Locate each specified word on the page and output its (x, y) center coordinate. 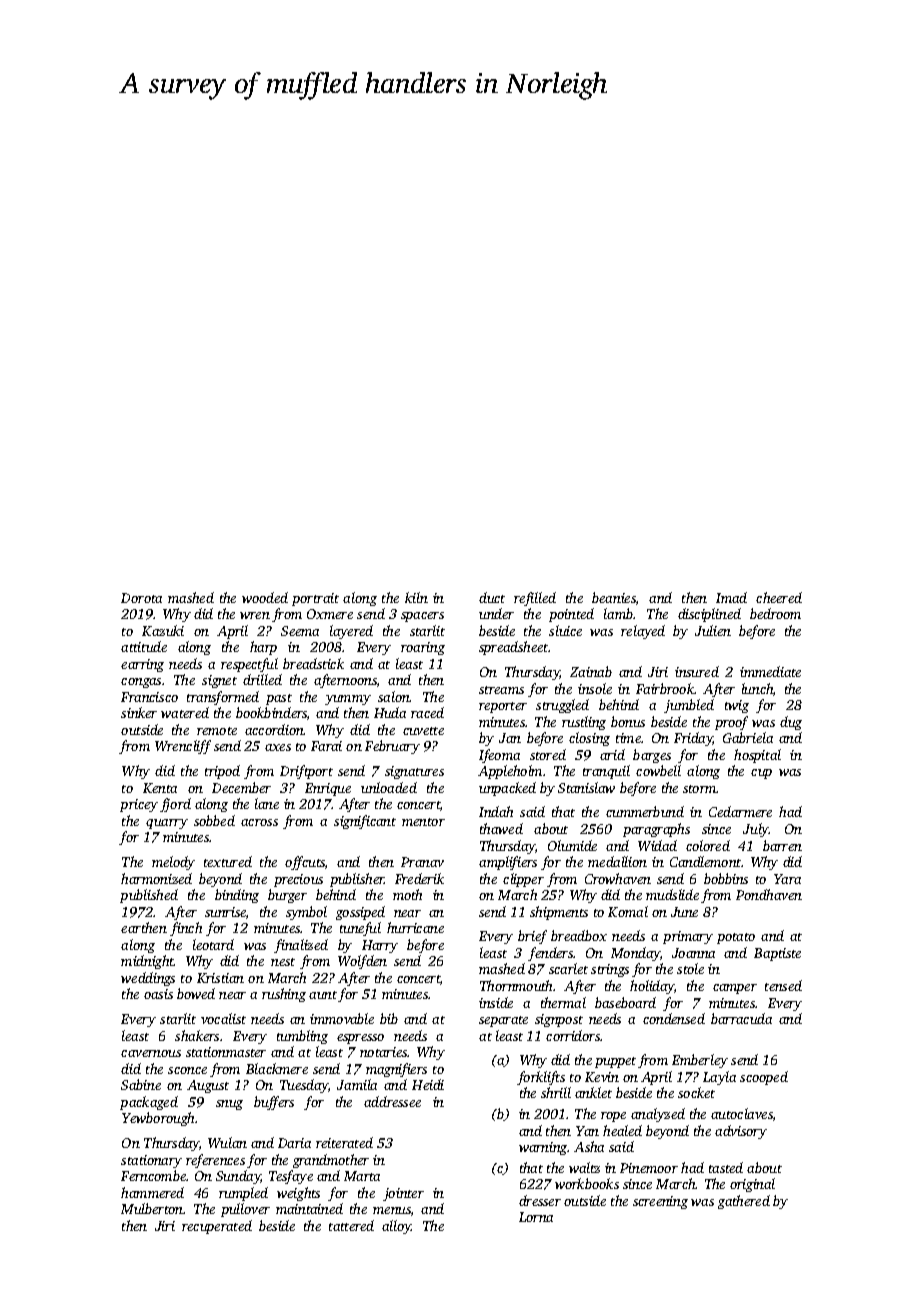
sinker (139, 712)
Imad (731, 597)
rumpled (243, 1194)
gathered (744, 1202)
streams (501, 690)
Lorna (536, 1217)
